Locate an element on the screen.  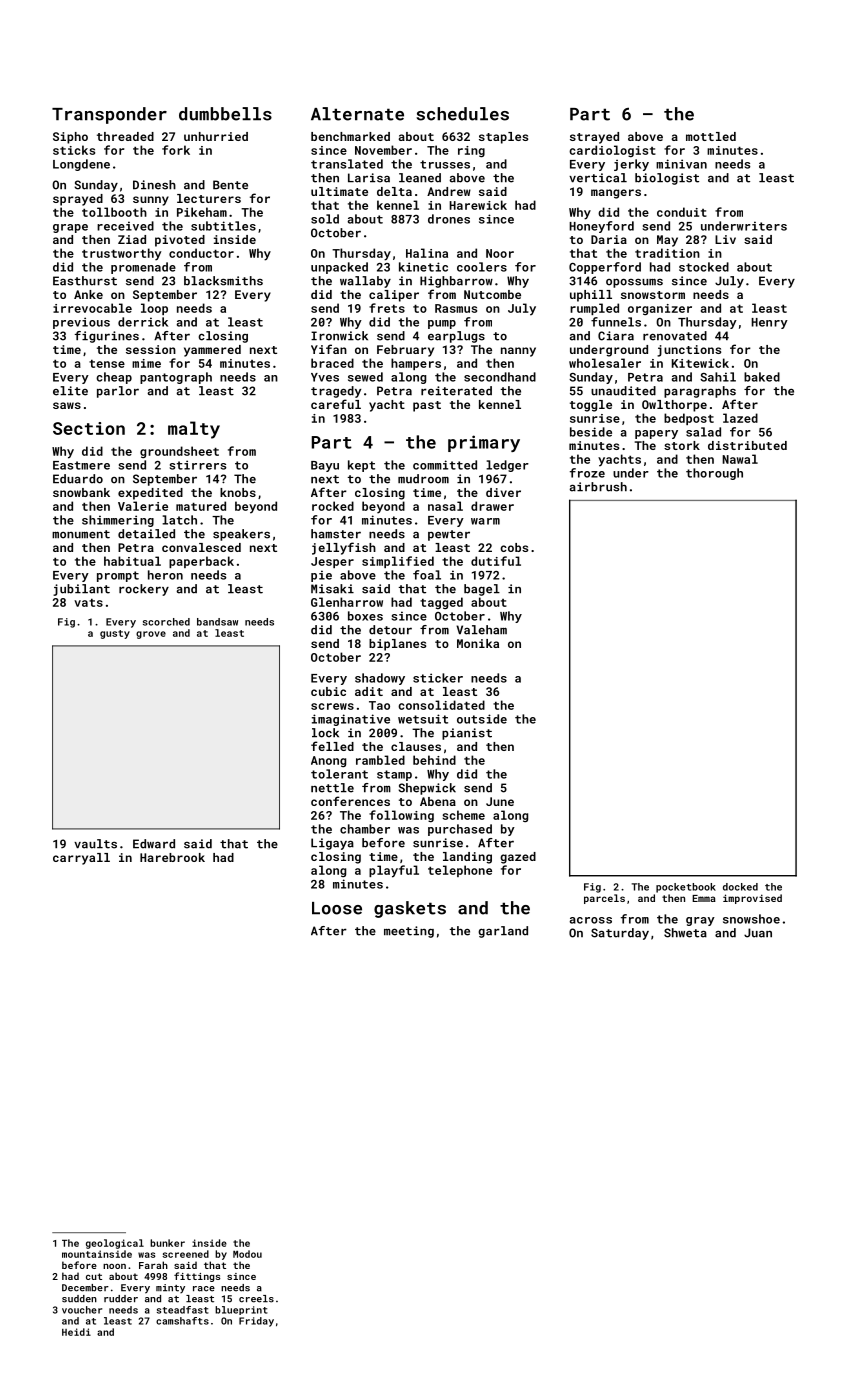
Jesper is located at coordinates (332, 562).
